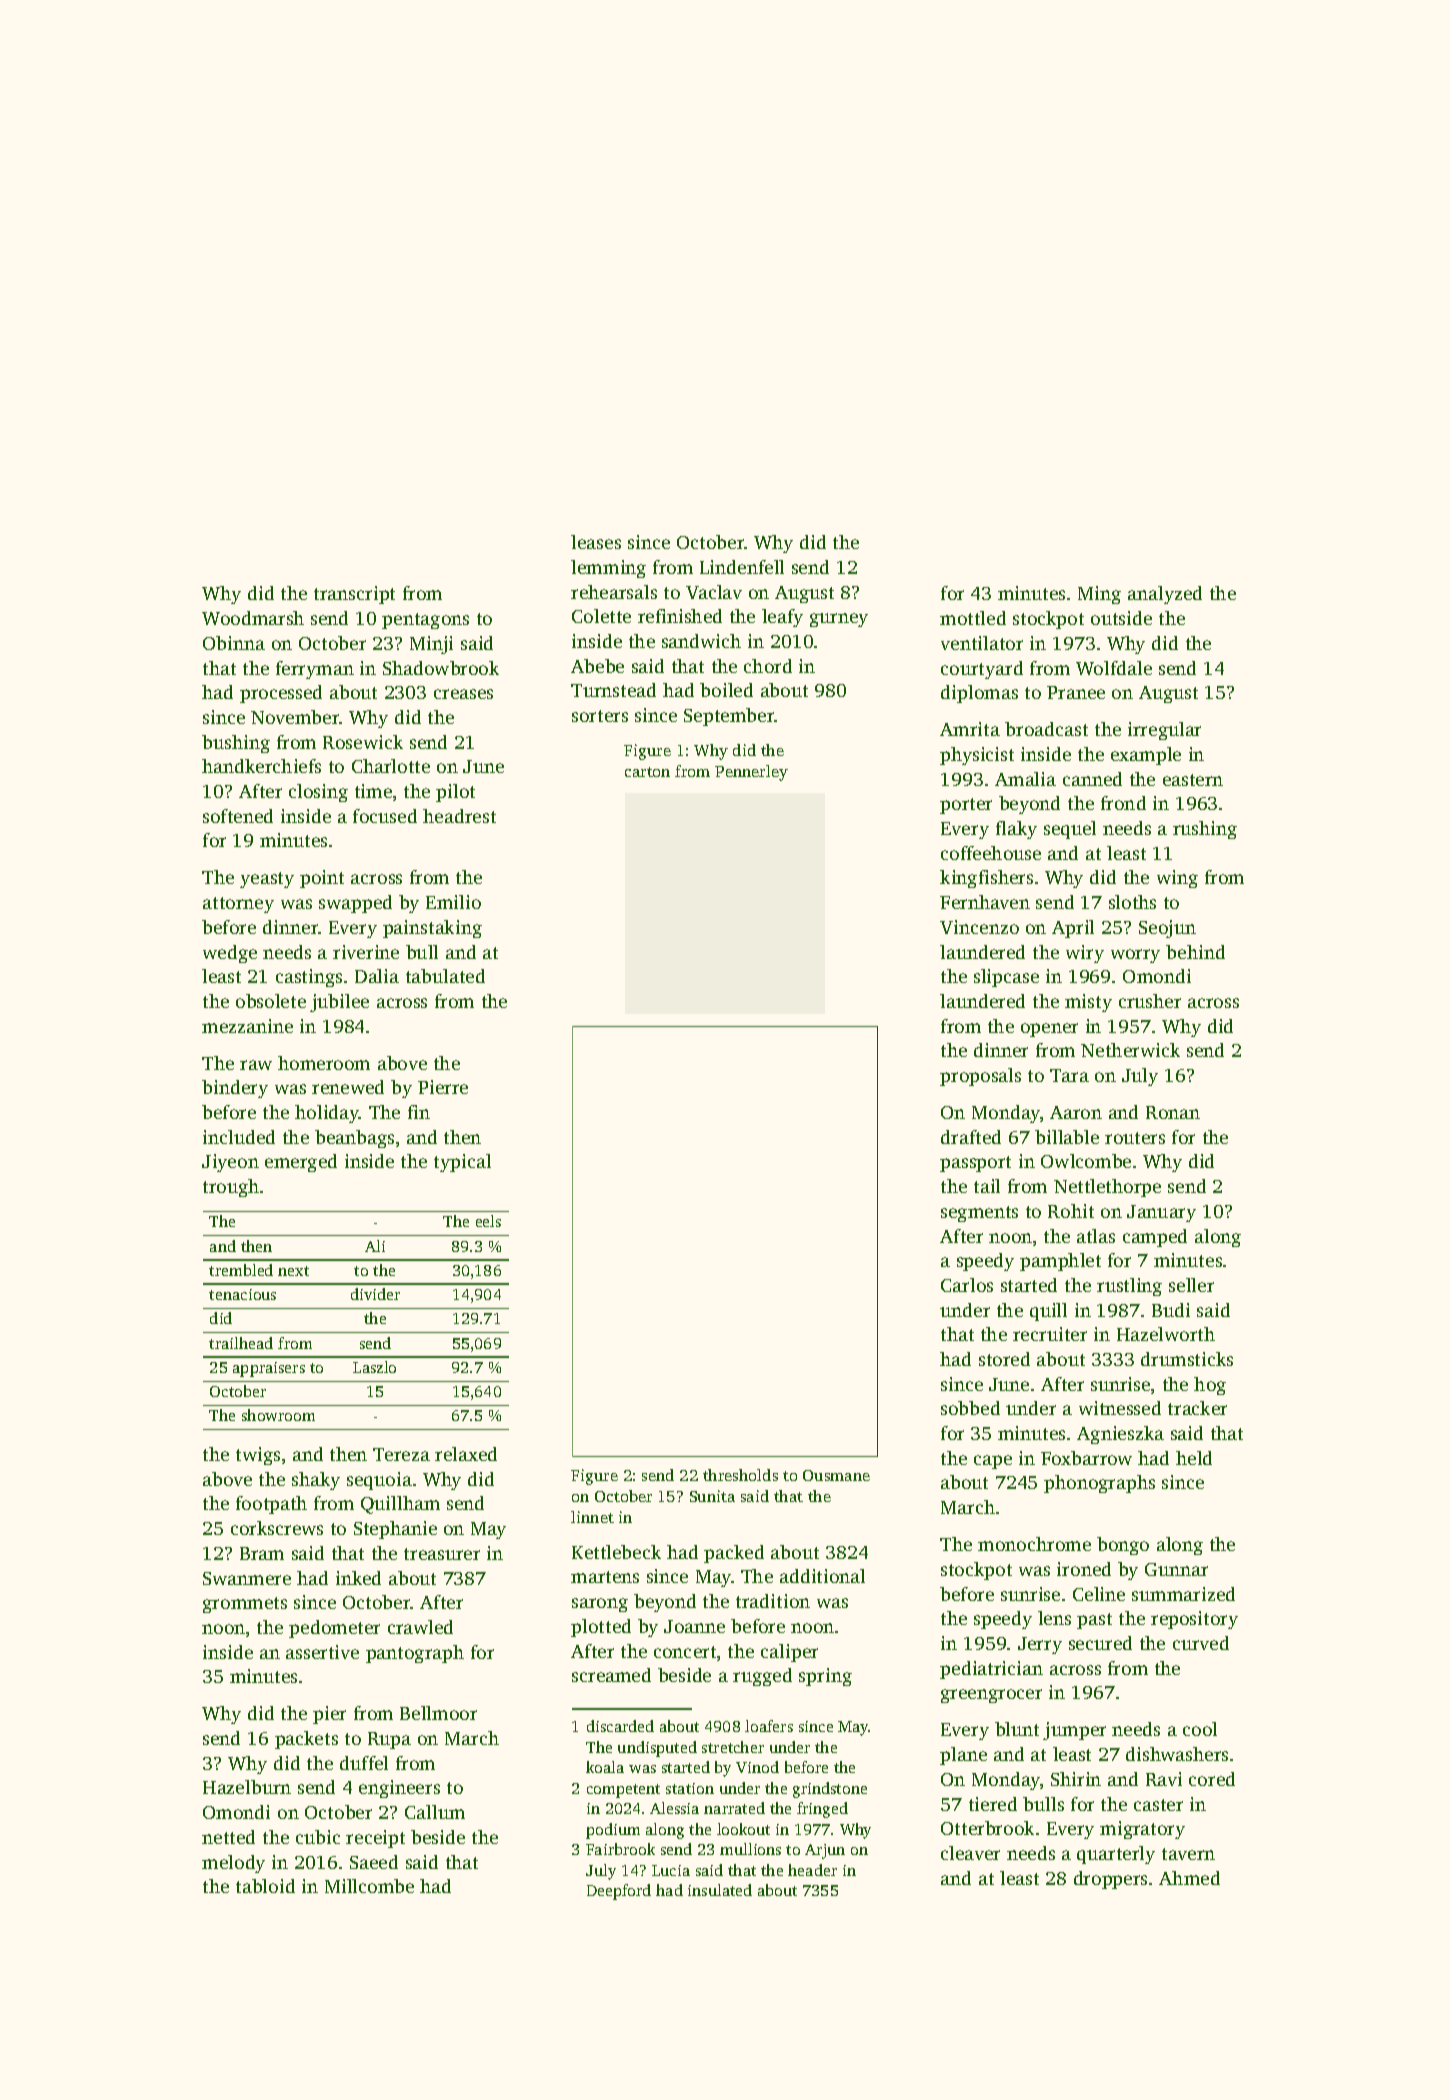 This image has height=2100, width=1450. I want to click on Arjun, so click(825, 1851).
